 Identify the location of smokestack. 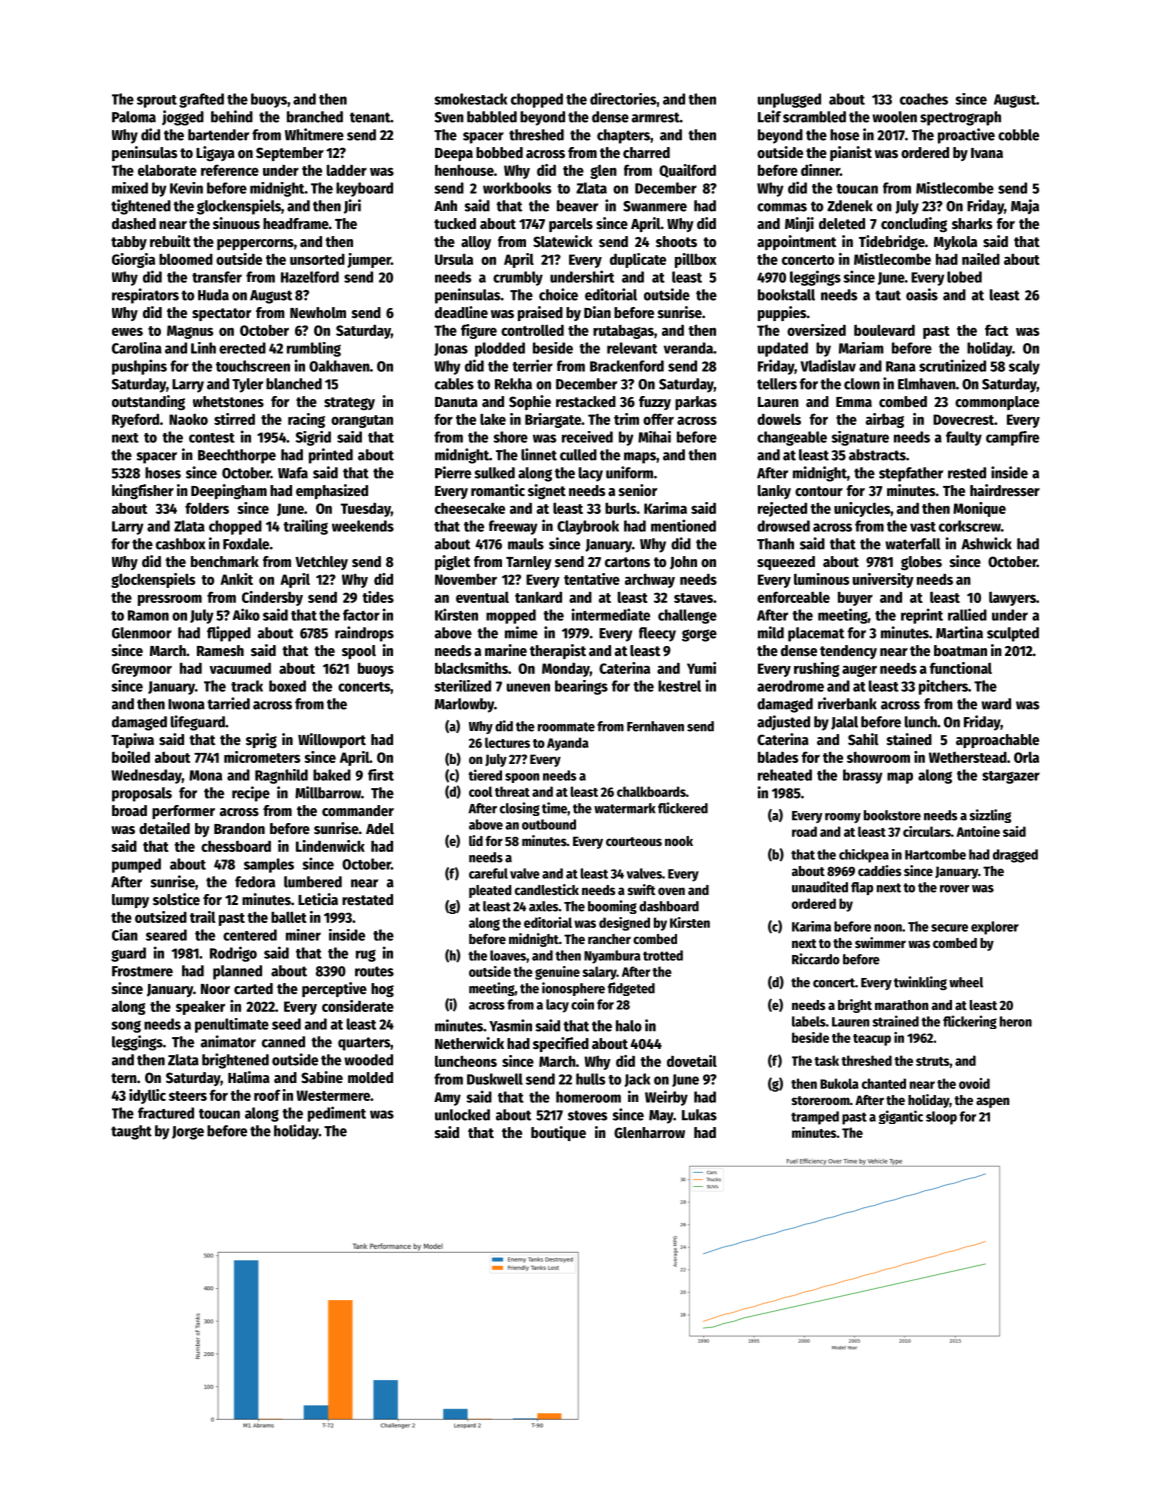
(470, 99).
